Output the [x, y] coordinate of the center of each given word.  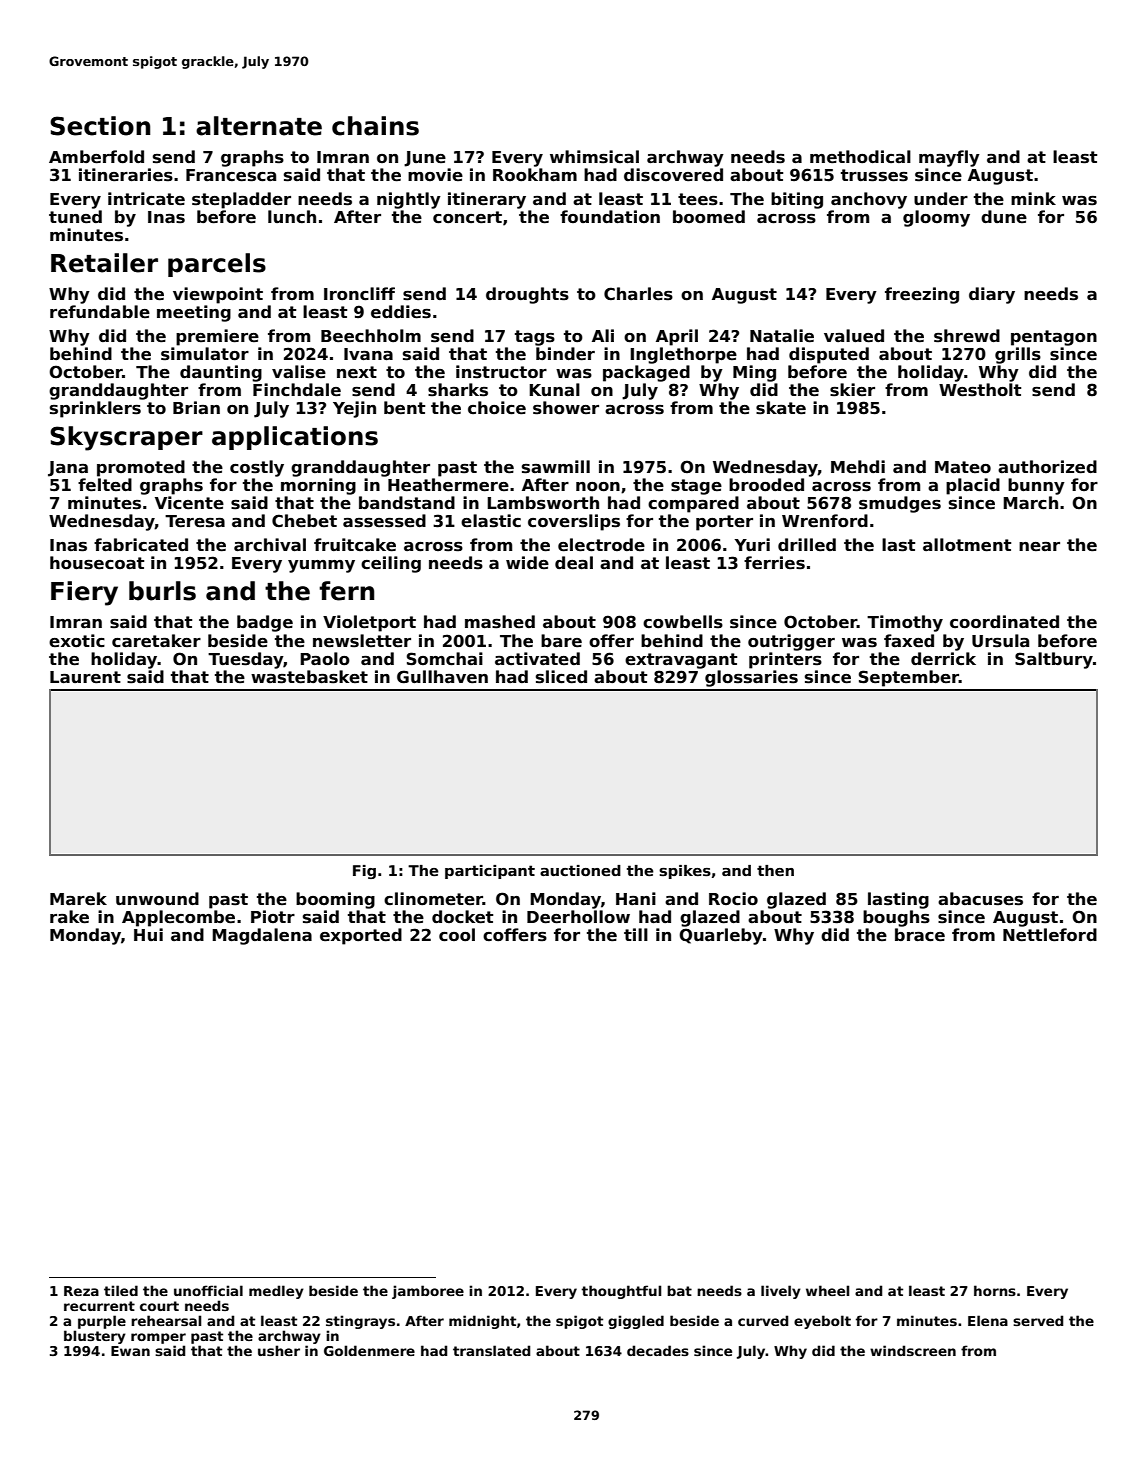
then [775, 870]
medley [276, 1292]
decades [658, 1350]
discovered [673, 175]
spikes [685, 872]
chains [375, 126]
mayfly [949, 158]
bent [404, 408]
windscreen [913, 1350]
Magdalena [262, 936]
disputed [829, 355]
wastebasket [309, 677]
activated [537, 659]
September [909, 678]
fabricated [141, 545]
